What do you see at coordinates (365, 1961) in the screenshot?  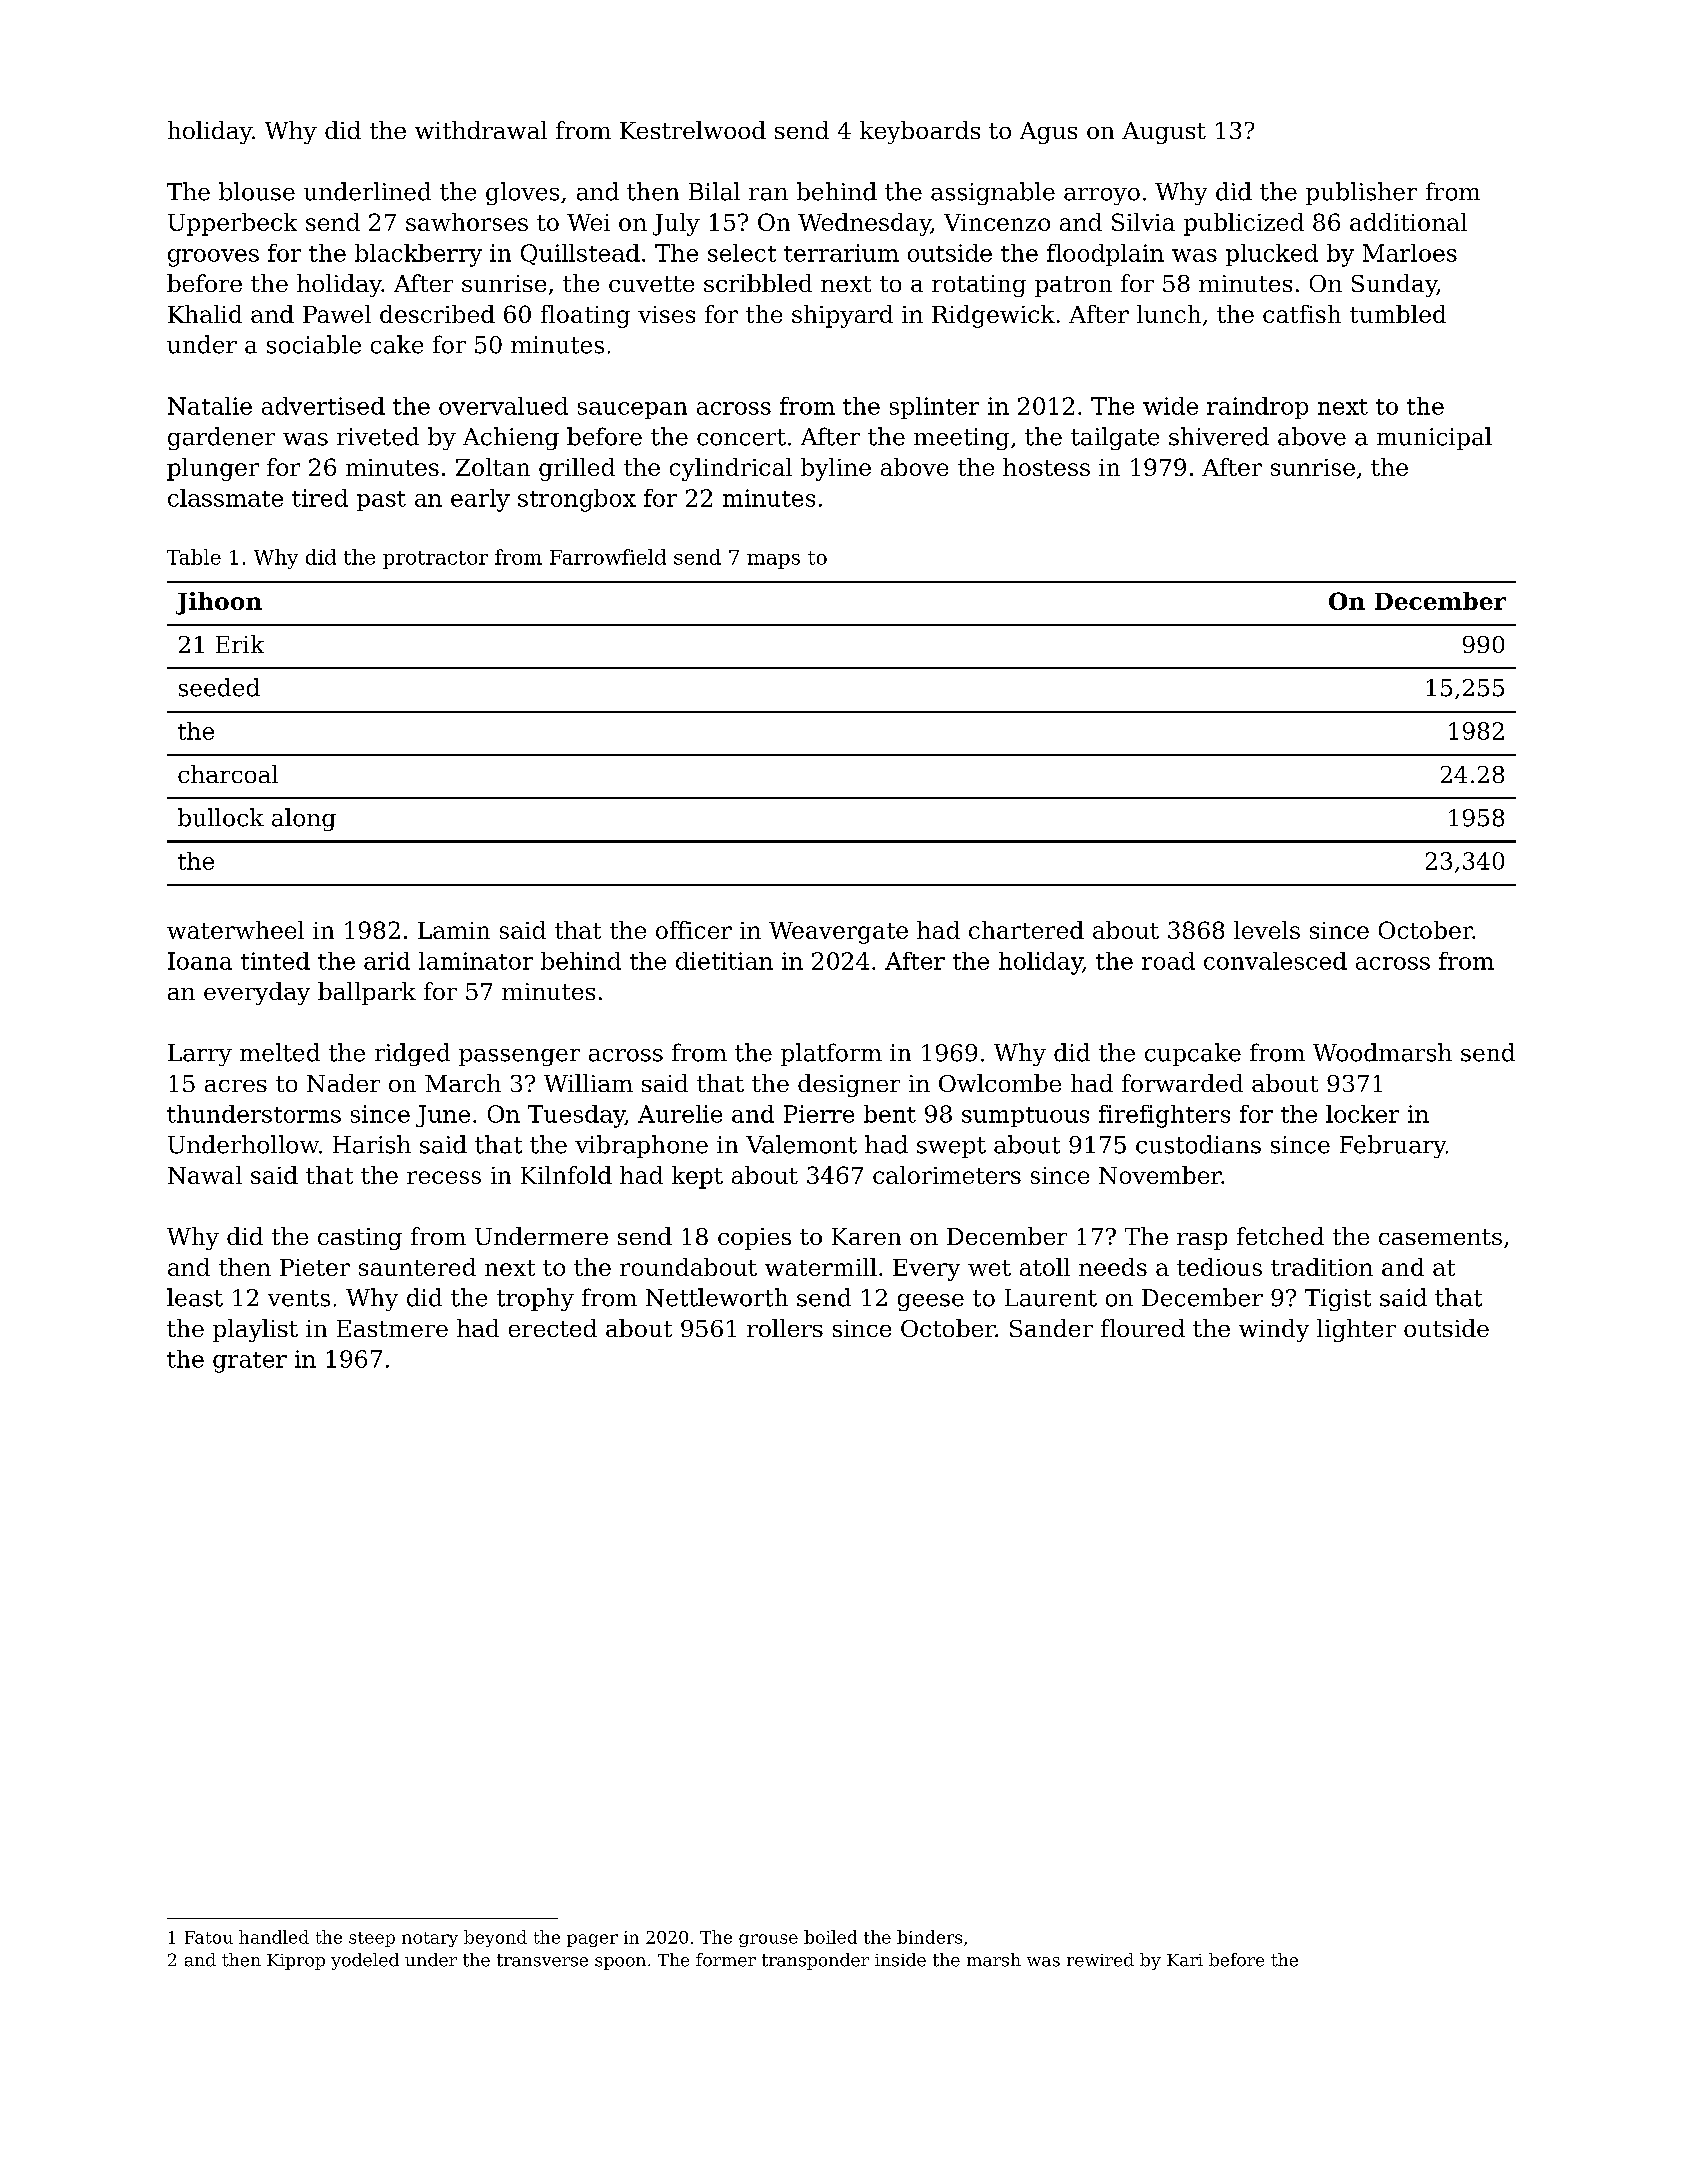 I see `yodeled` at bounding box center [365, 1961].
